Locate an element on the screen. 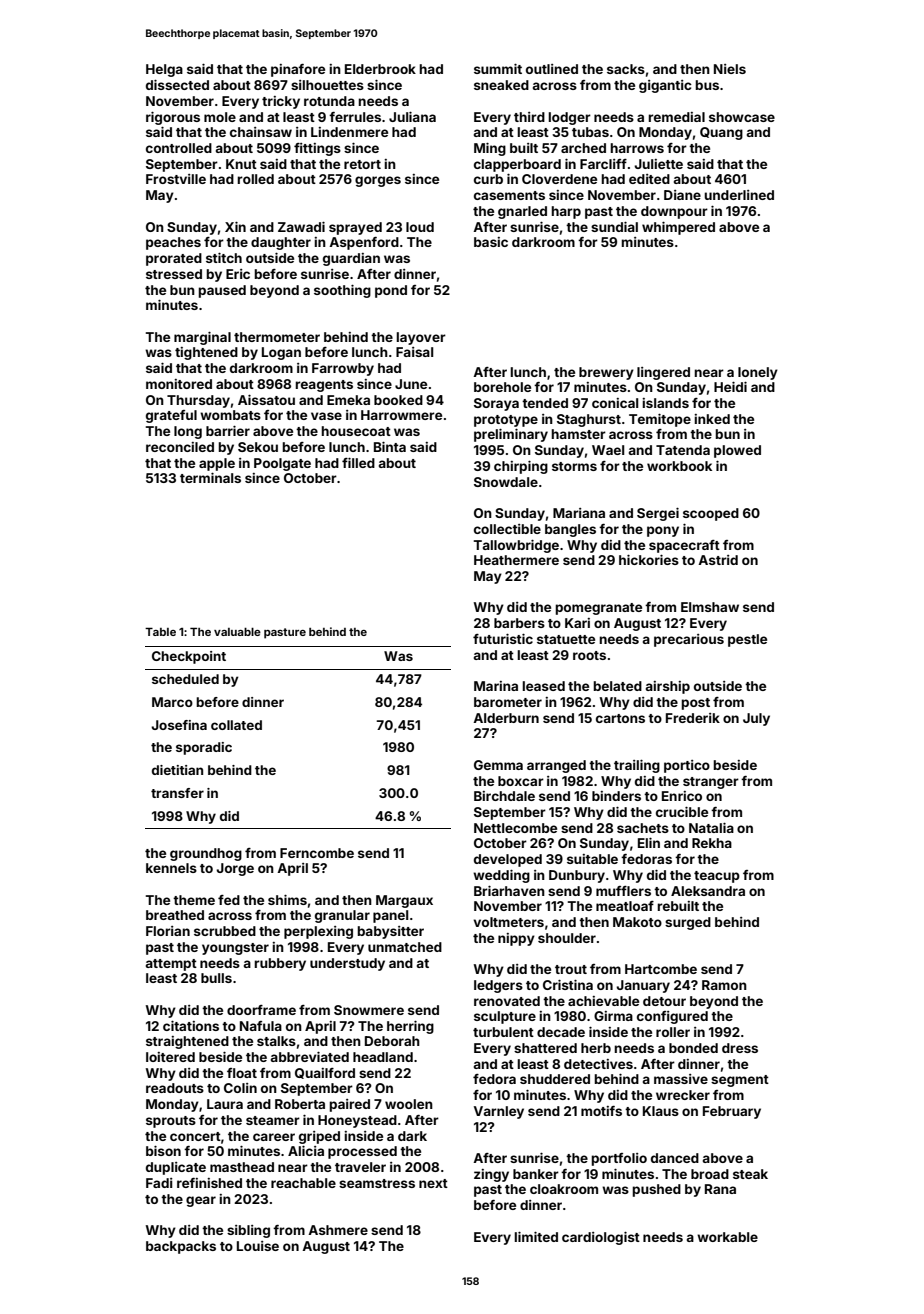  pinafore is located at coordinates (298, 70).
